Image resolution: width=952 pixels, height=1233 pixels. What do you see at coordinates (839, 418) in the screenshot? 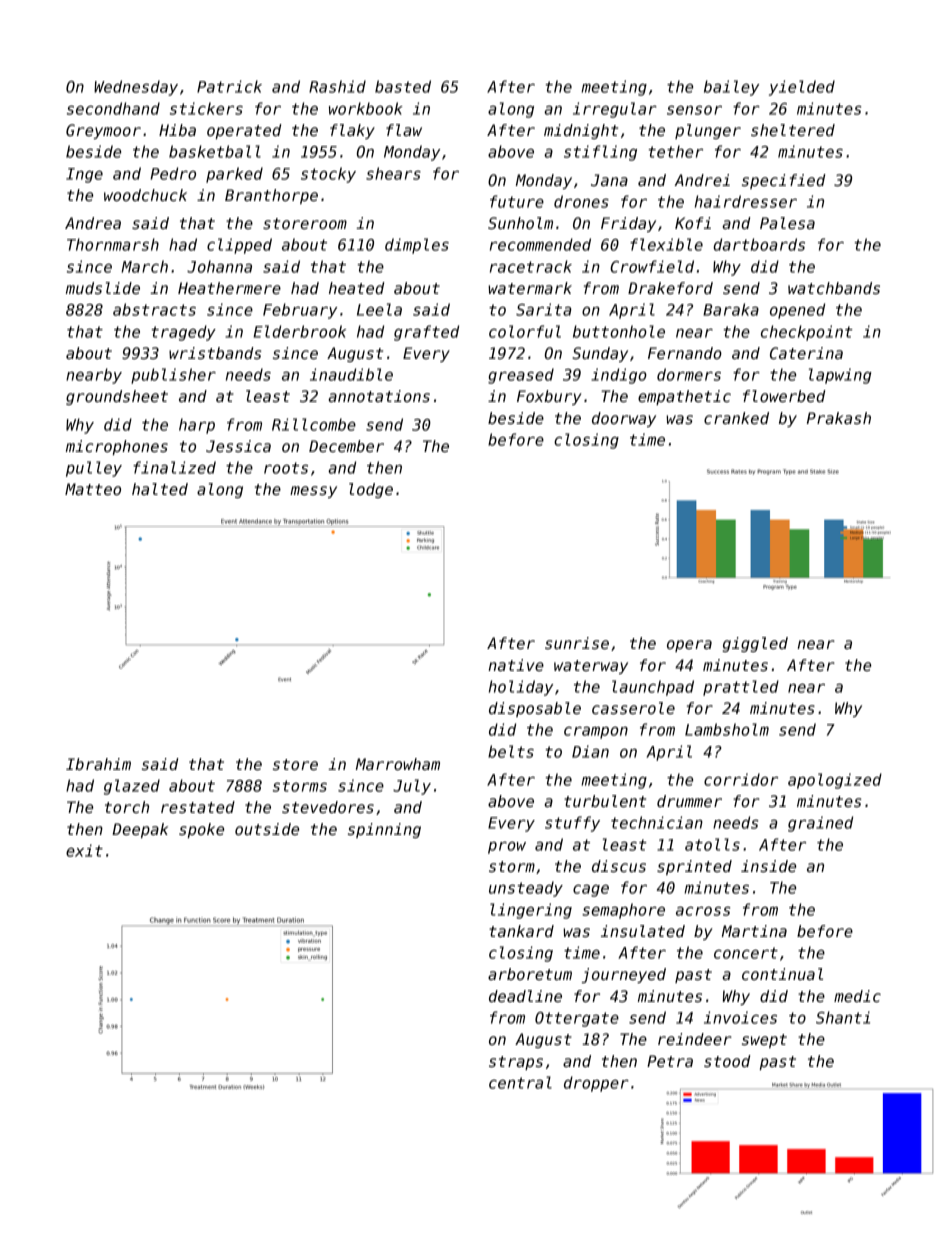
I see `Prakash` at bounding box center [839, 418].
